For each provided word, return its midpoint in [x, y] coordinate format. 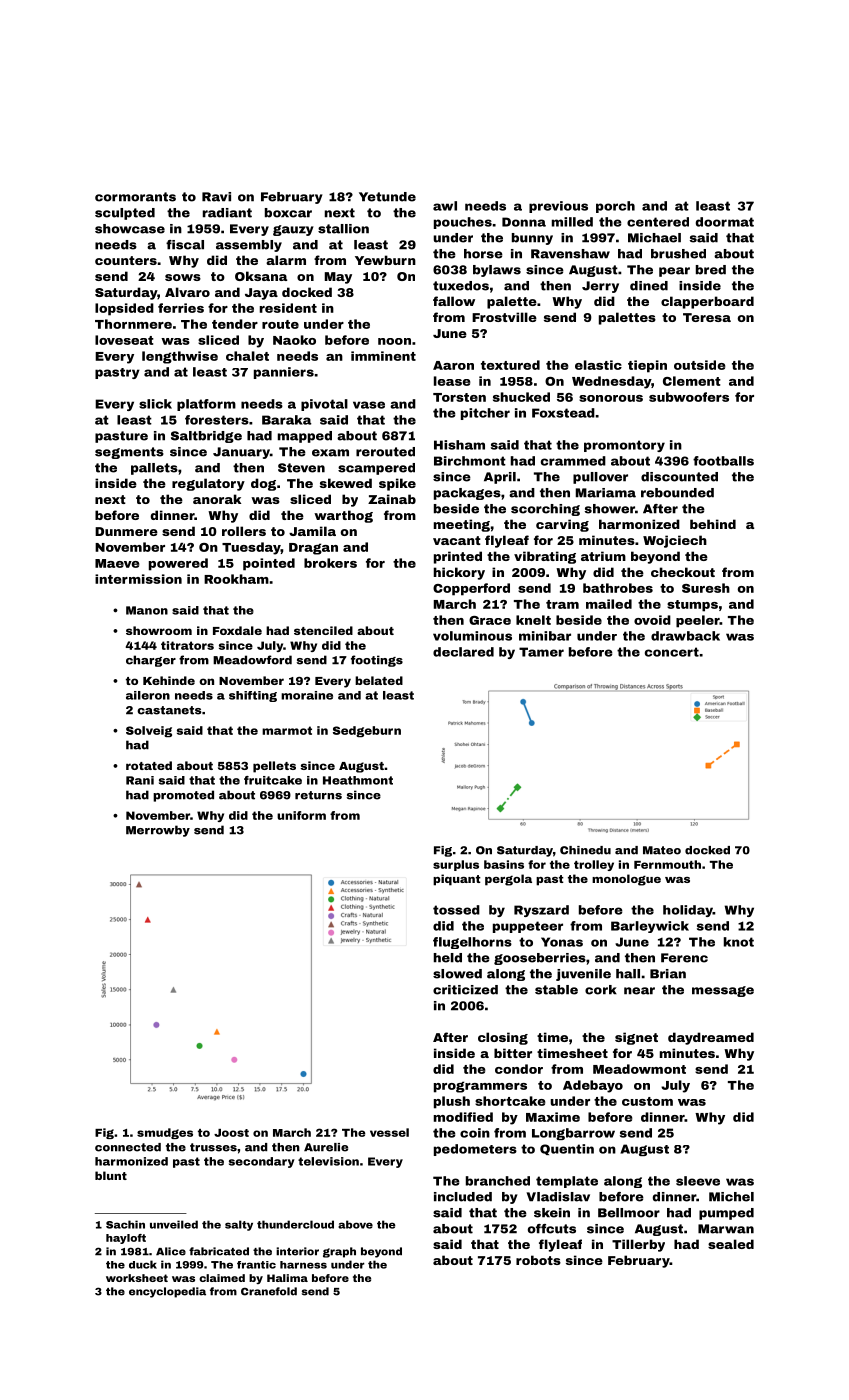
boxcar [288, 213]
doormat [725, 222]
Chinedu [585, 850]
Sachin [125, 1224]
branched [498, 1181]
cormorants [135, 197]
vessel [389, 1132]
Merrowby [158, 831]
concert [672, 652]
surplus [456, 865]
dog [263, 484]
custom [647, 1101]
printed [458, 557]
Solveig [149, 731]
